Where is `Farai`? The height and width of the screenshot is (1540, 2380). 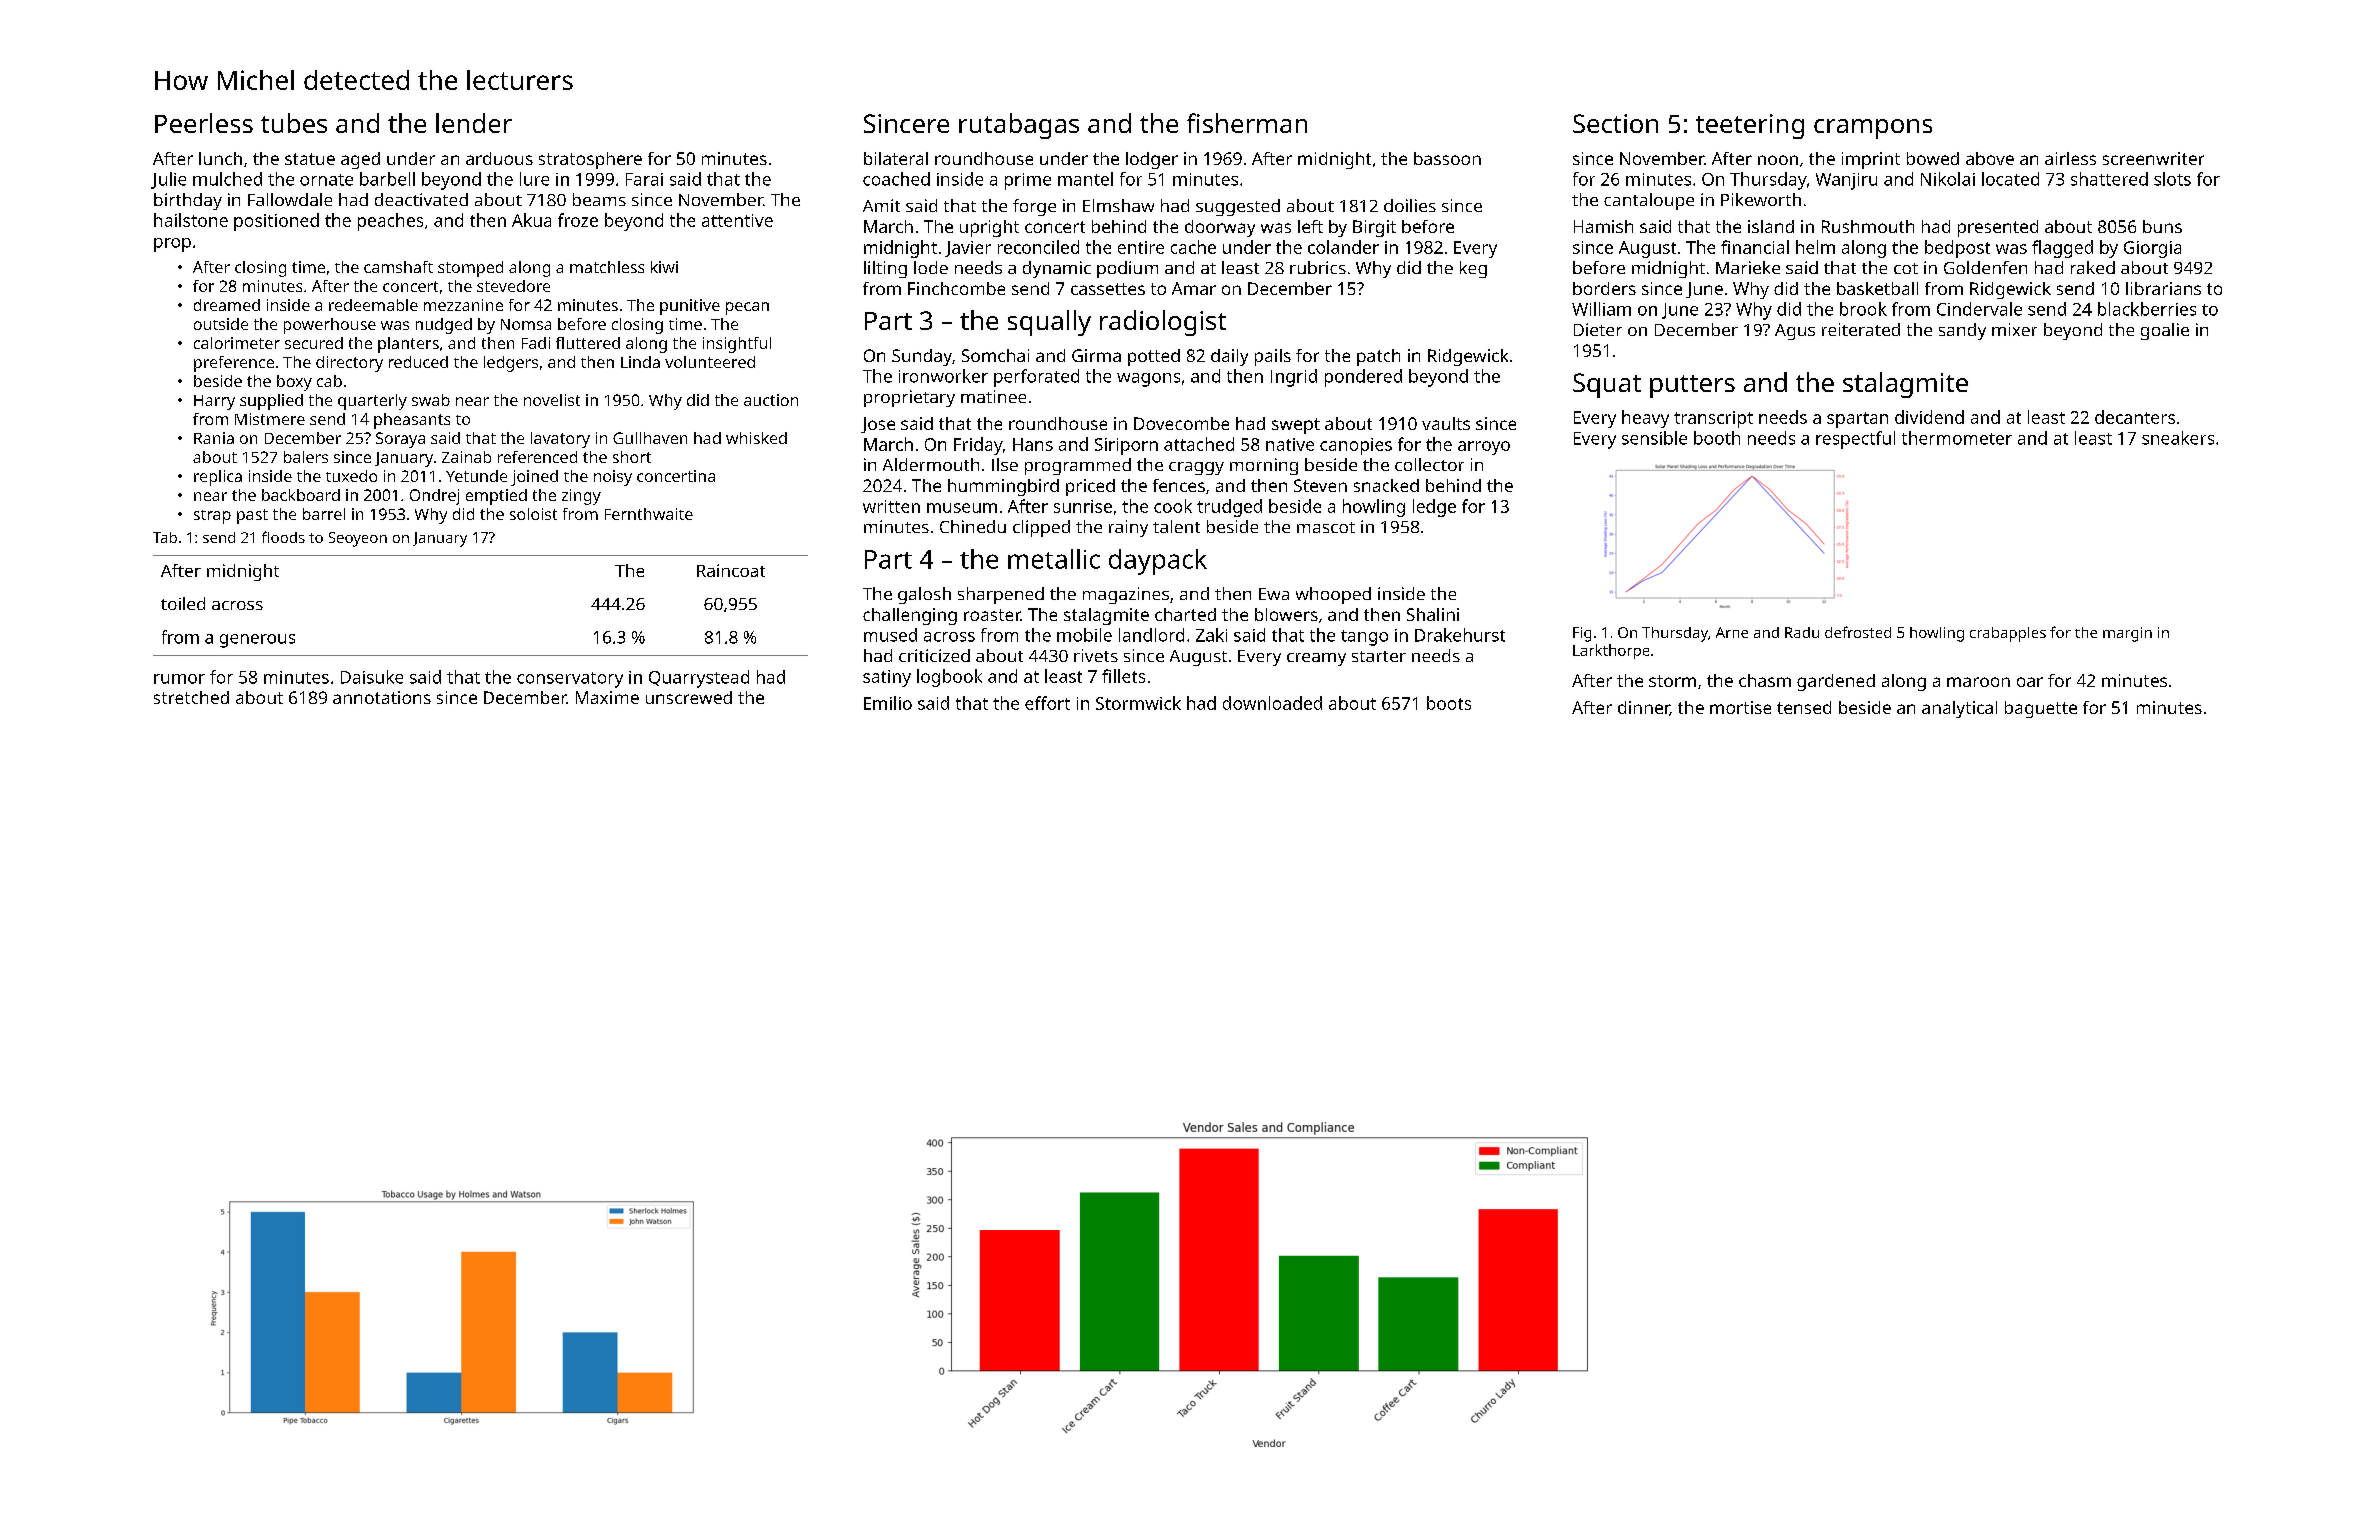
Farai is located at coordinates (644, 179).
